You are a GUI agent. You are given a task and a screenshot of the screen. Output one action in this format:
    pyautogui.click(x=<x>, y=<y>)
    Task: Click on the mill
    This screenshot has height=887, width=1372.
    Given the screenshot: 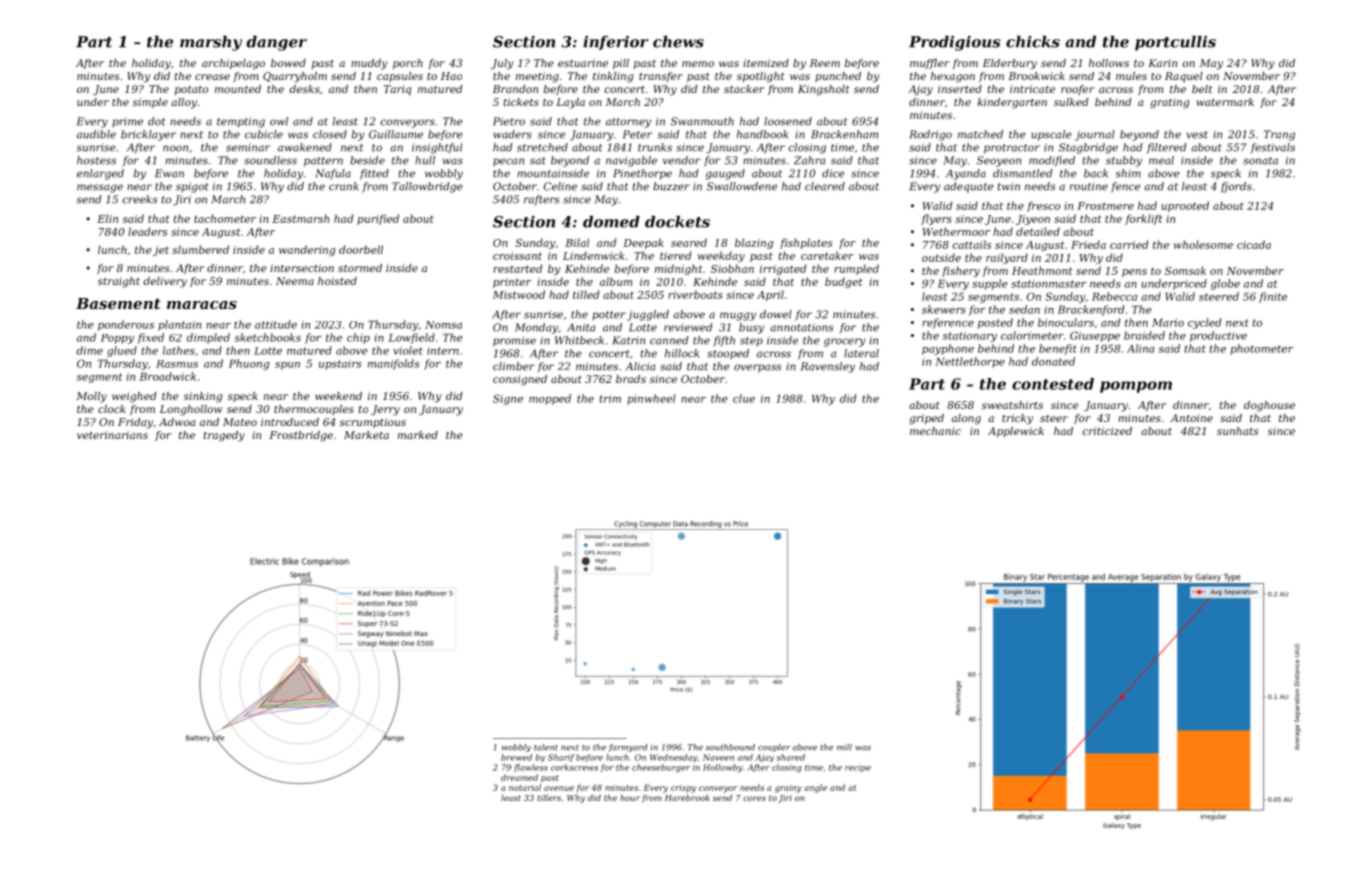 What is the action you would take?
    pyautogui.click(x=844, y=747)
